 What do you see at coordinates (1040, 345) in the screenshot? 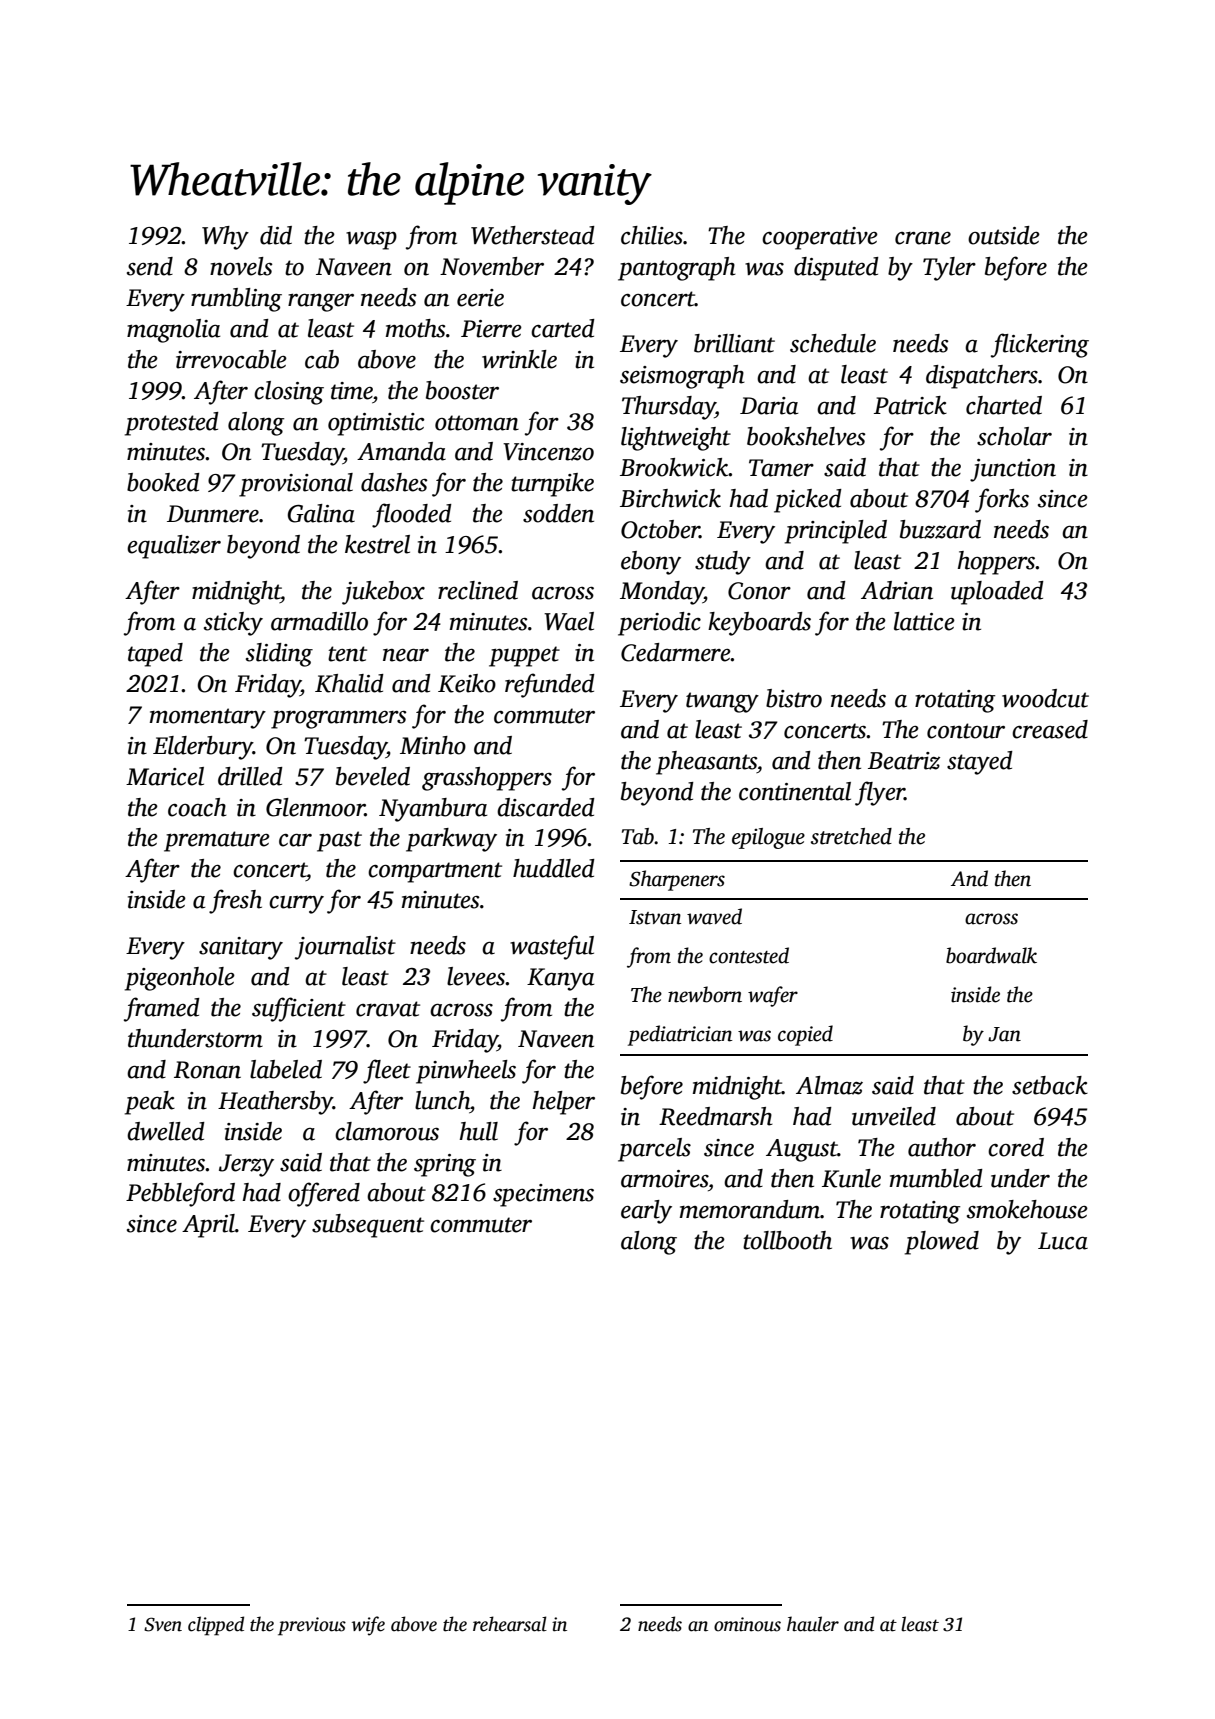
I see `flickering` at bounding box center [1040, 345].
